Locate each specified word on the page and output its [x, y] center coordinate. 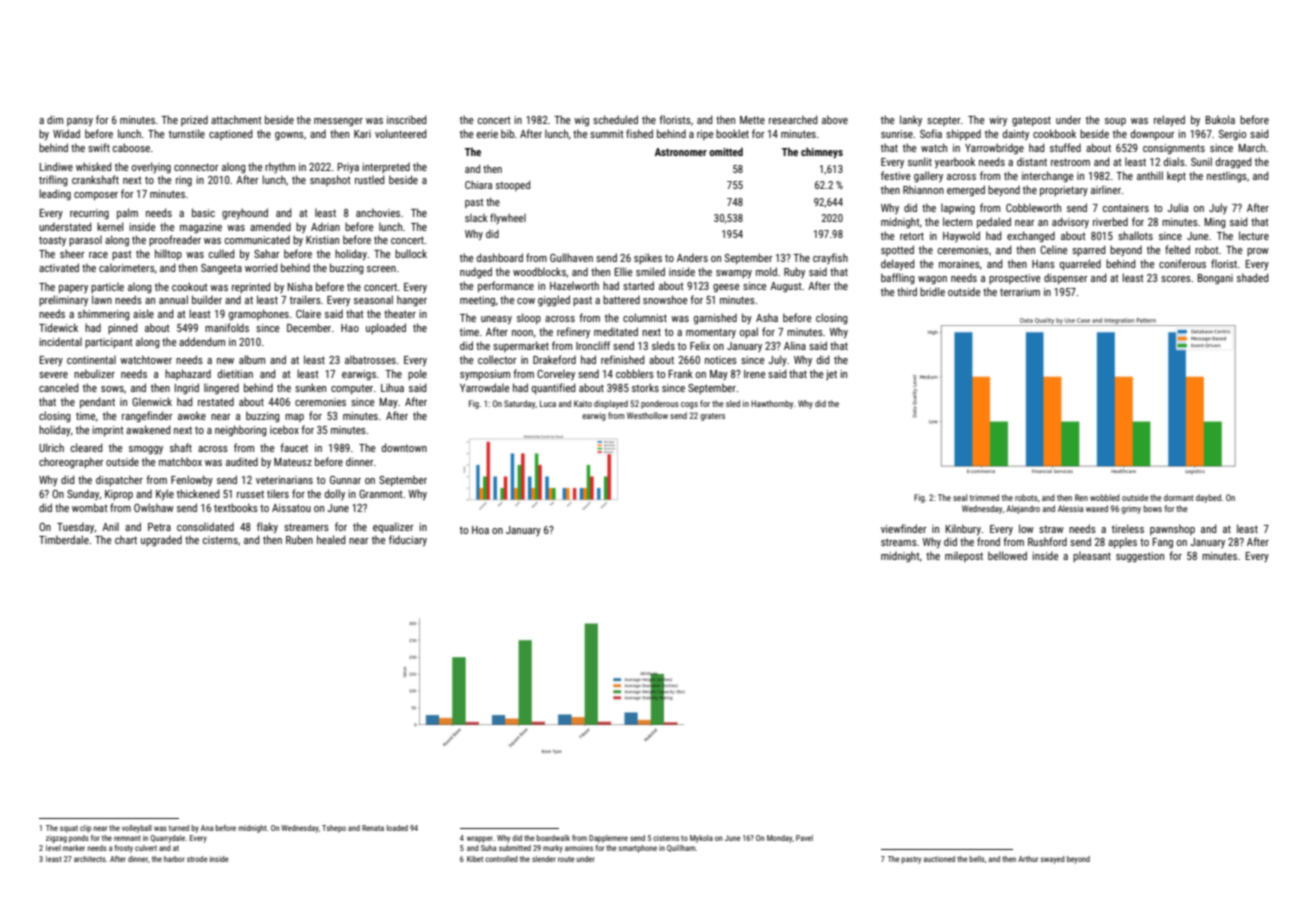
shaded [1252, 277]
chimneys [822, 152]
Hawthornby [772, 404]
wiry [998, 121]
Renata [373, 828]
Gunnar [345, 480]
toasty [52, 241]
